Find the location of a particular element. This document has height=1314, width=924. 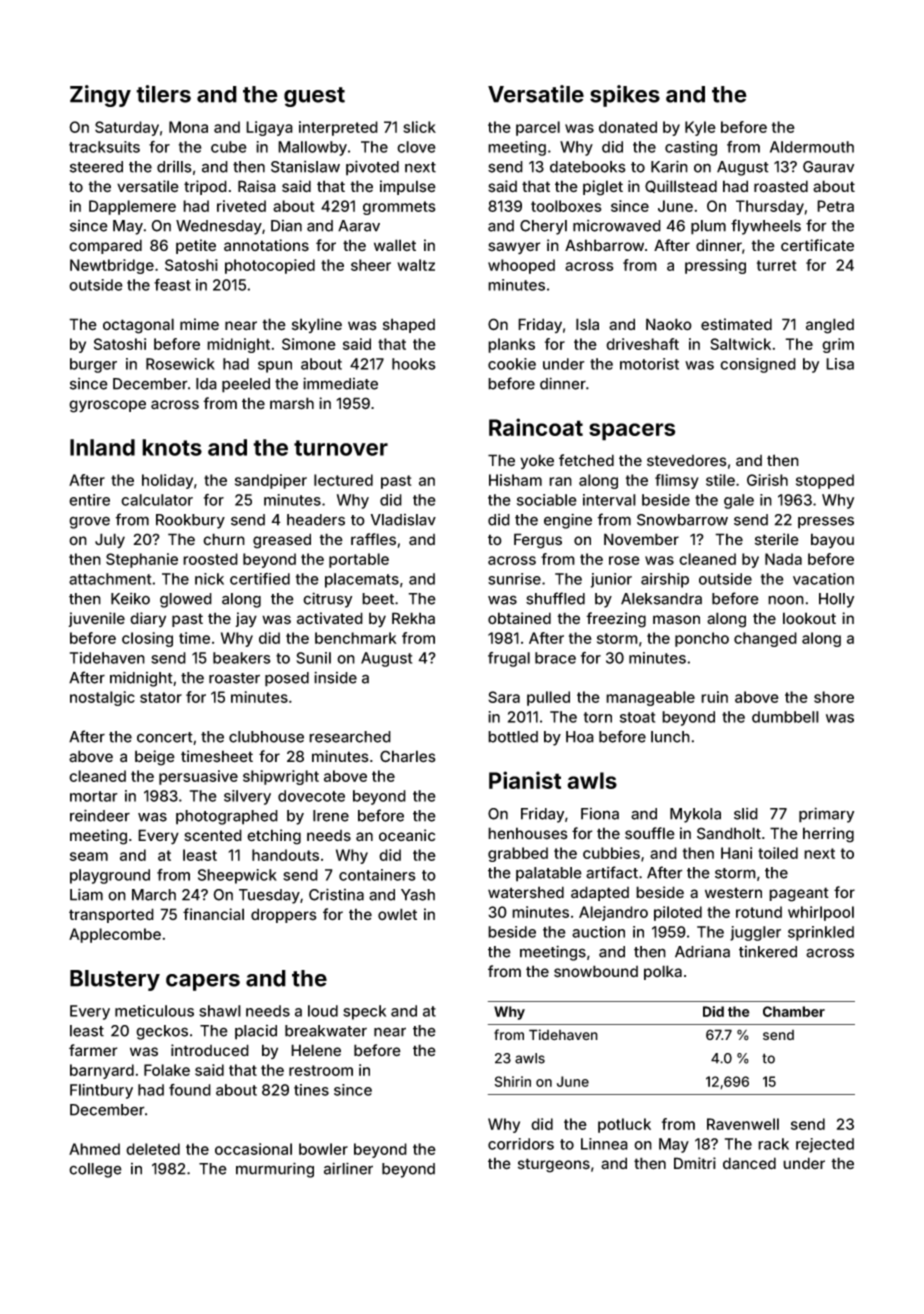

mason is located at coordinates (676, 620).
